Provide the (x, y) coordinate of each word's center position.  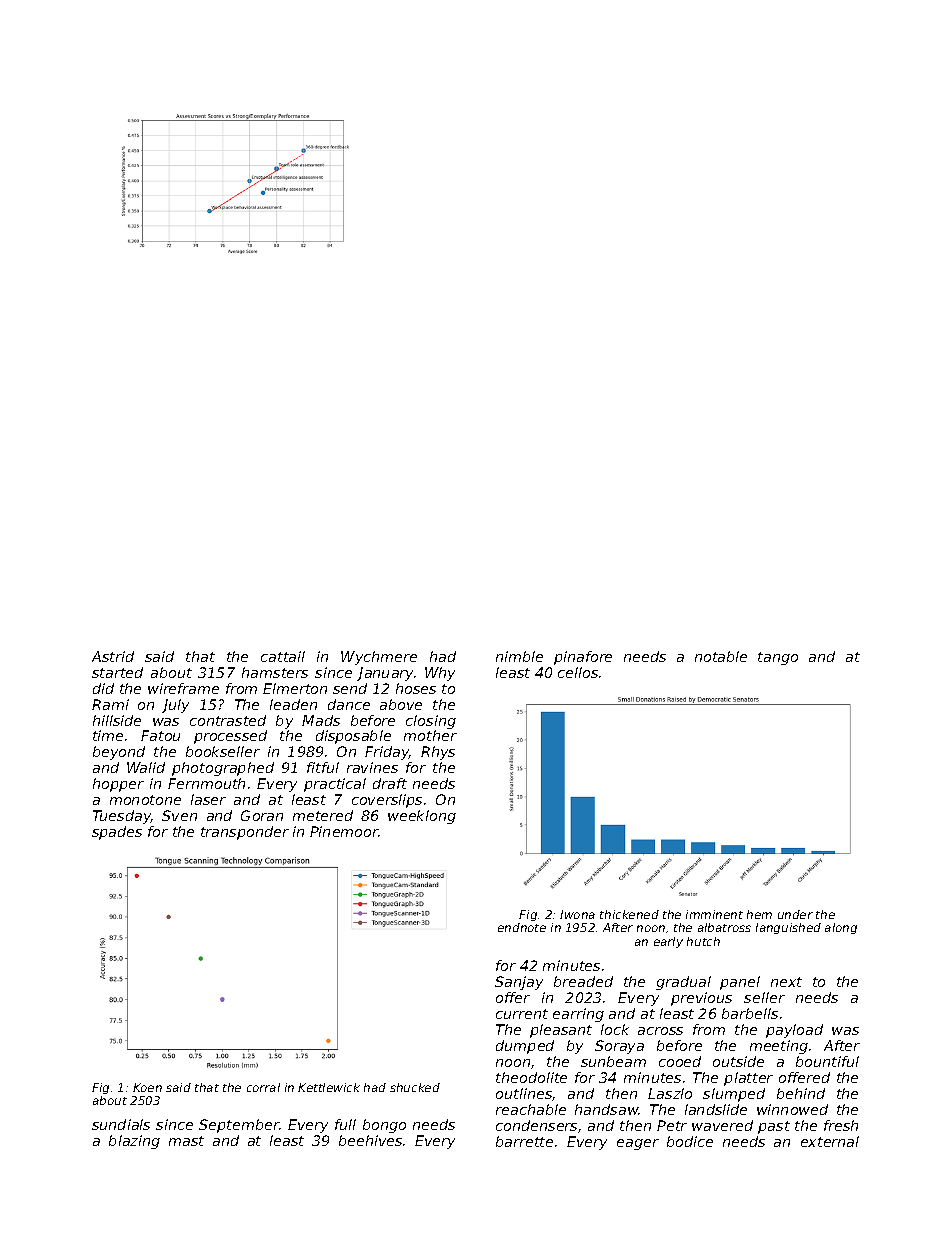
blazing (134, 1142)
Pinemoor (344, 831)
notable (721, 656)
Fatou (160, 735)
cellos (578, 672)
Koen (147, 1087)
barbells (750, 1013)
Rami (110, 704)
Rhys (438, 753)
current (522, 1014)
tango (778, 658)
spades (117, 833)
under (795, 914)
